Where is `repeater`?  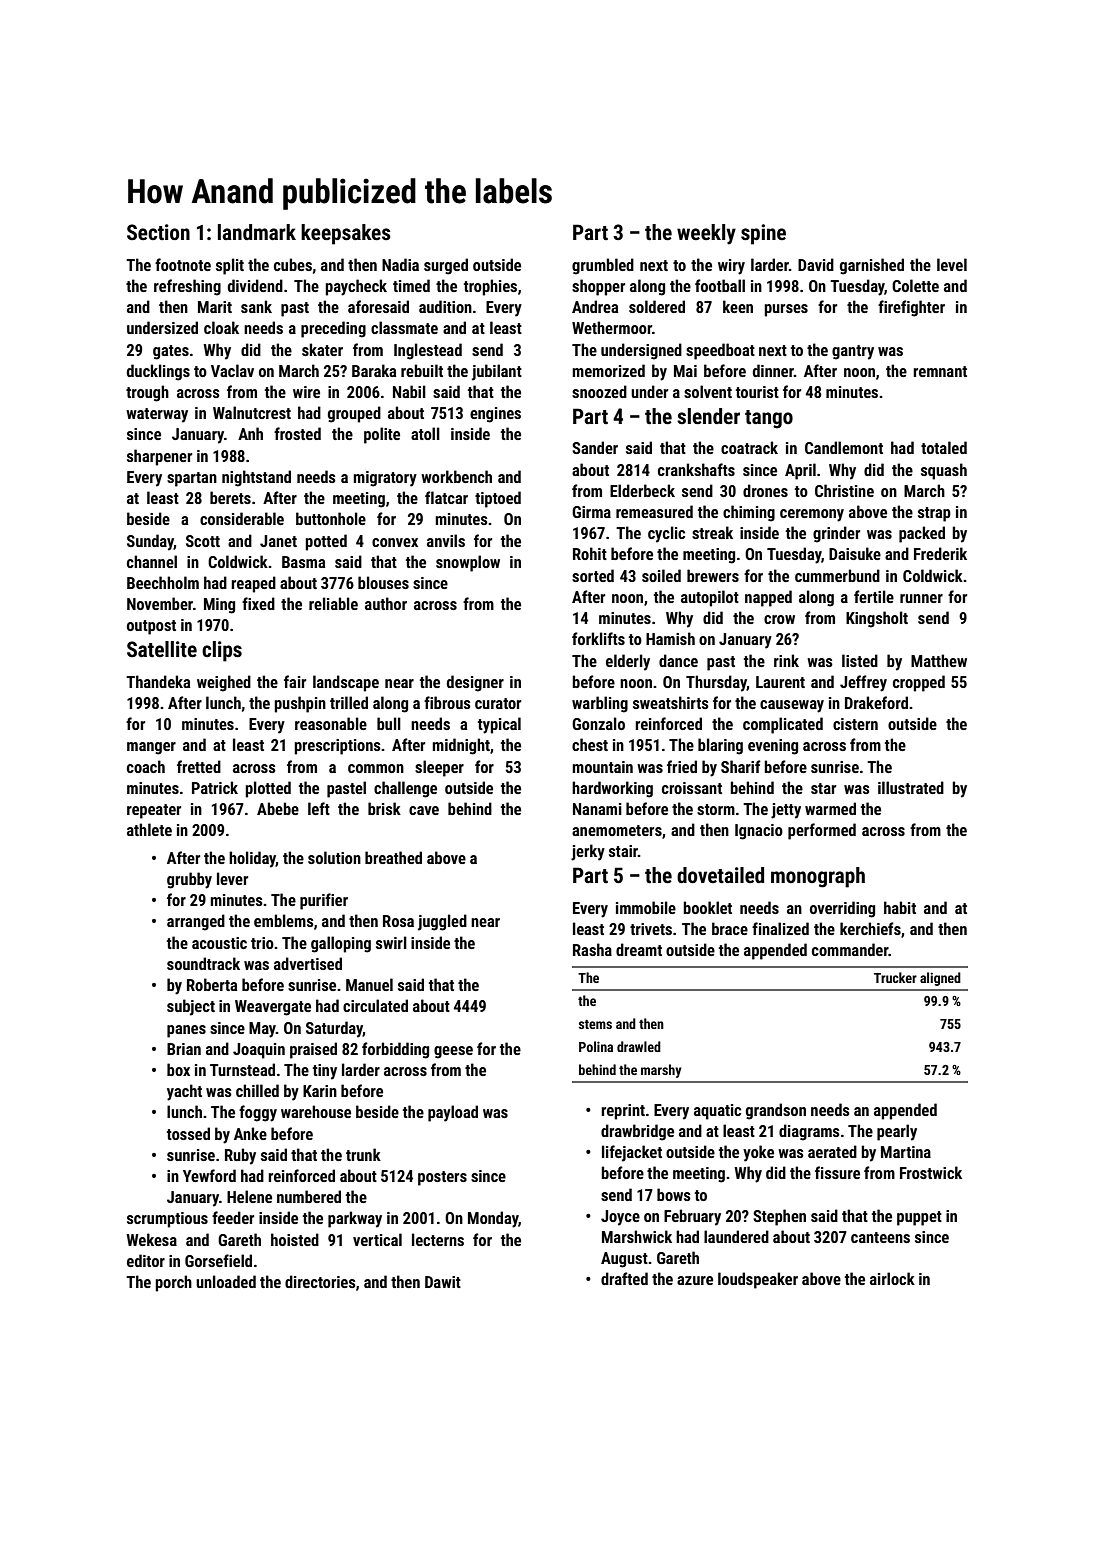 repeater is located at coordinates (154, 811).
